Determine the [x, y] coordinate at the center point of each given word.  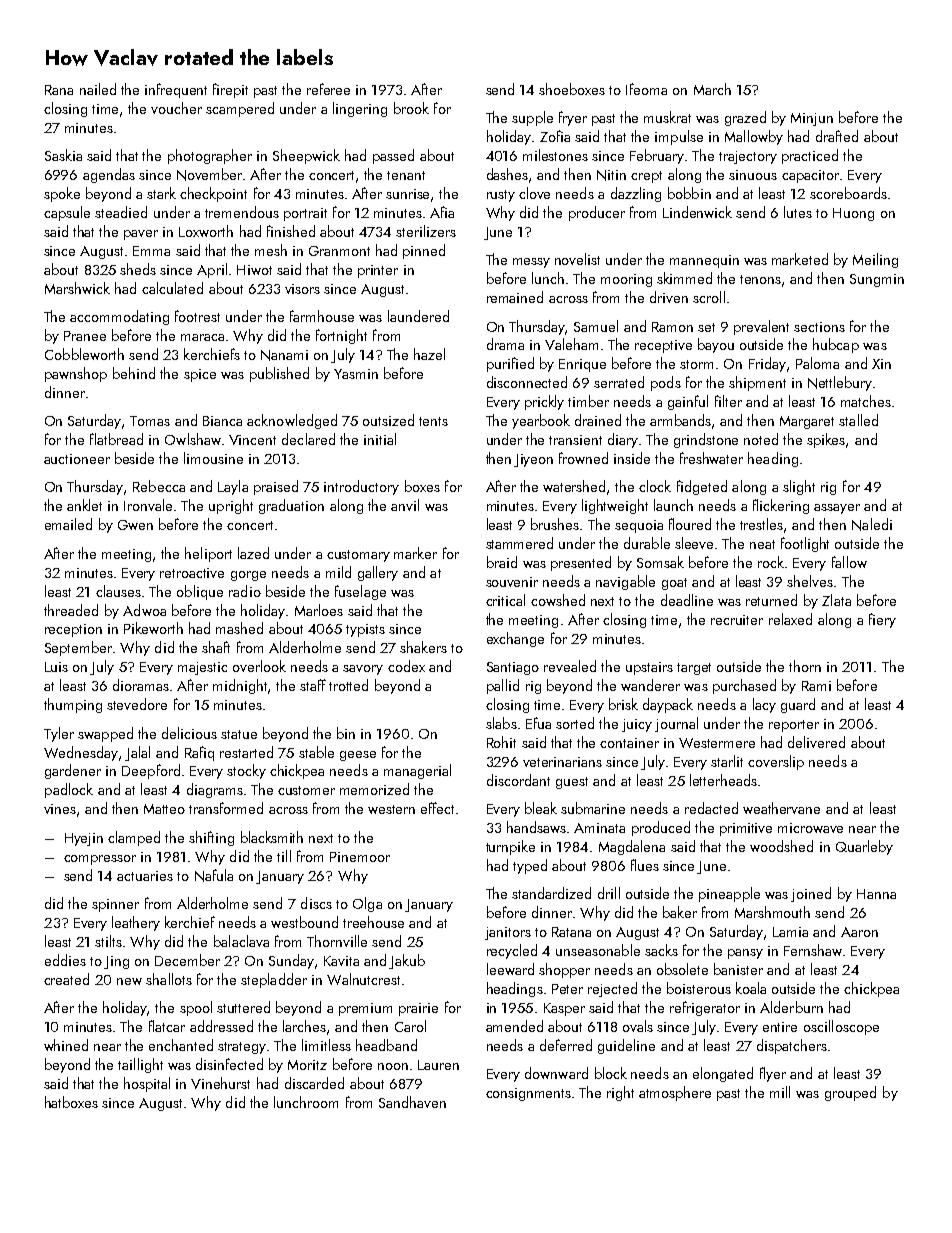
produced [661, 828]
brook [411, 108]
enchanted [181, 1045]
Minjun [812, 119]
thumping [73, 705]
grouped [850, 1093]
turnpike [510, 847]
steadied [121, 212]
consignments [528, 1094]
